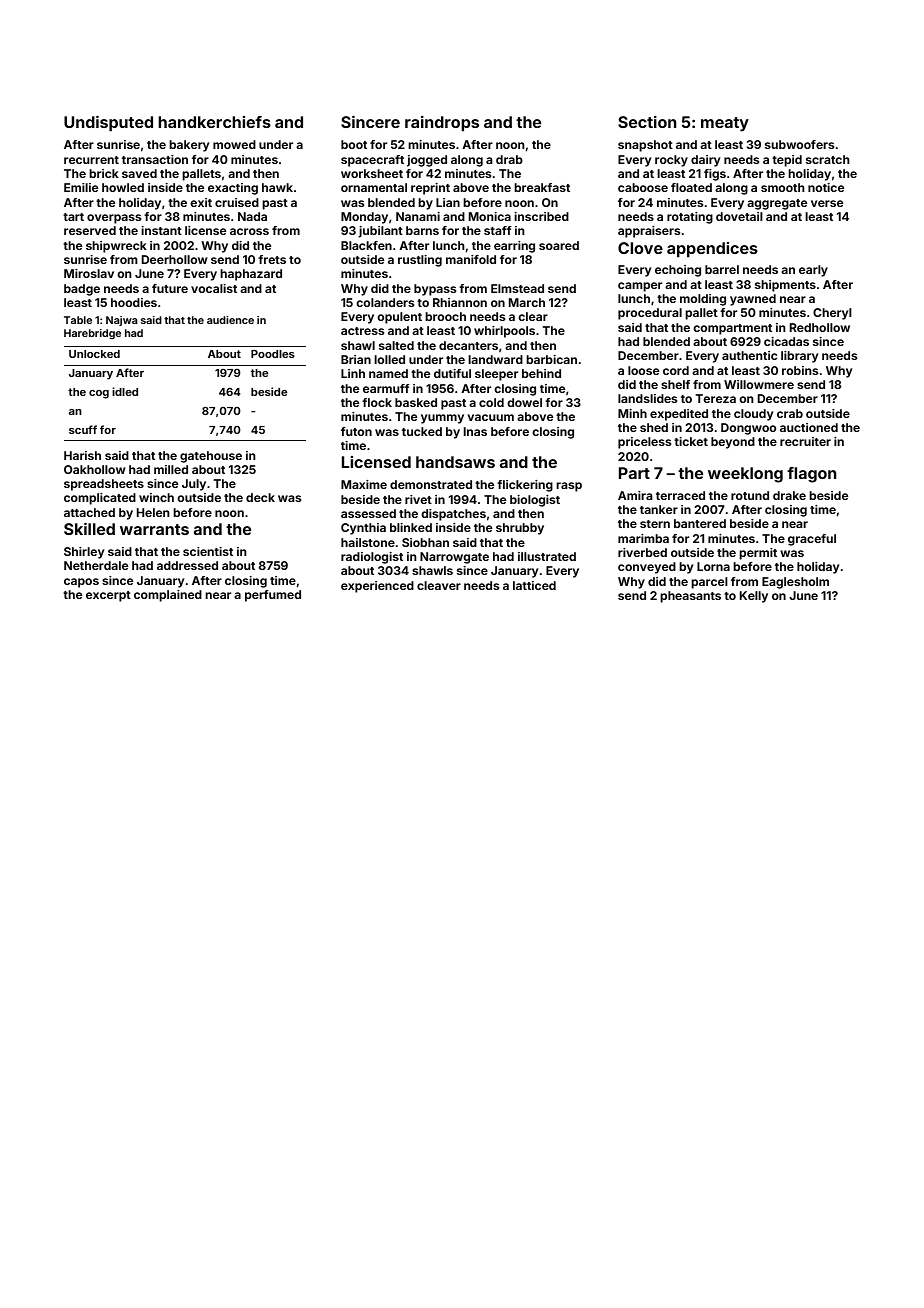  I want to click on idled, so click(125, 391).
